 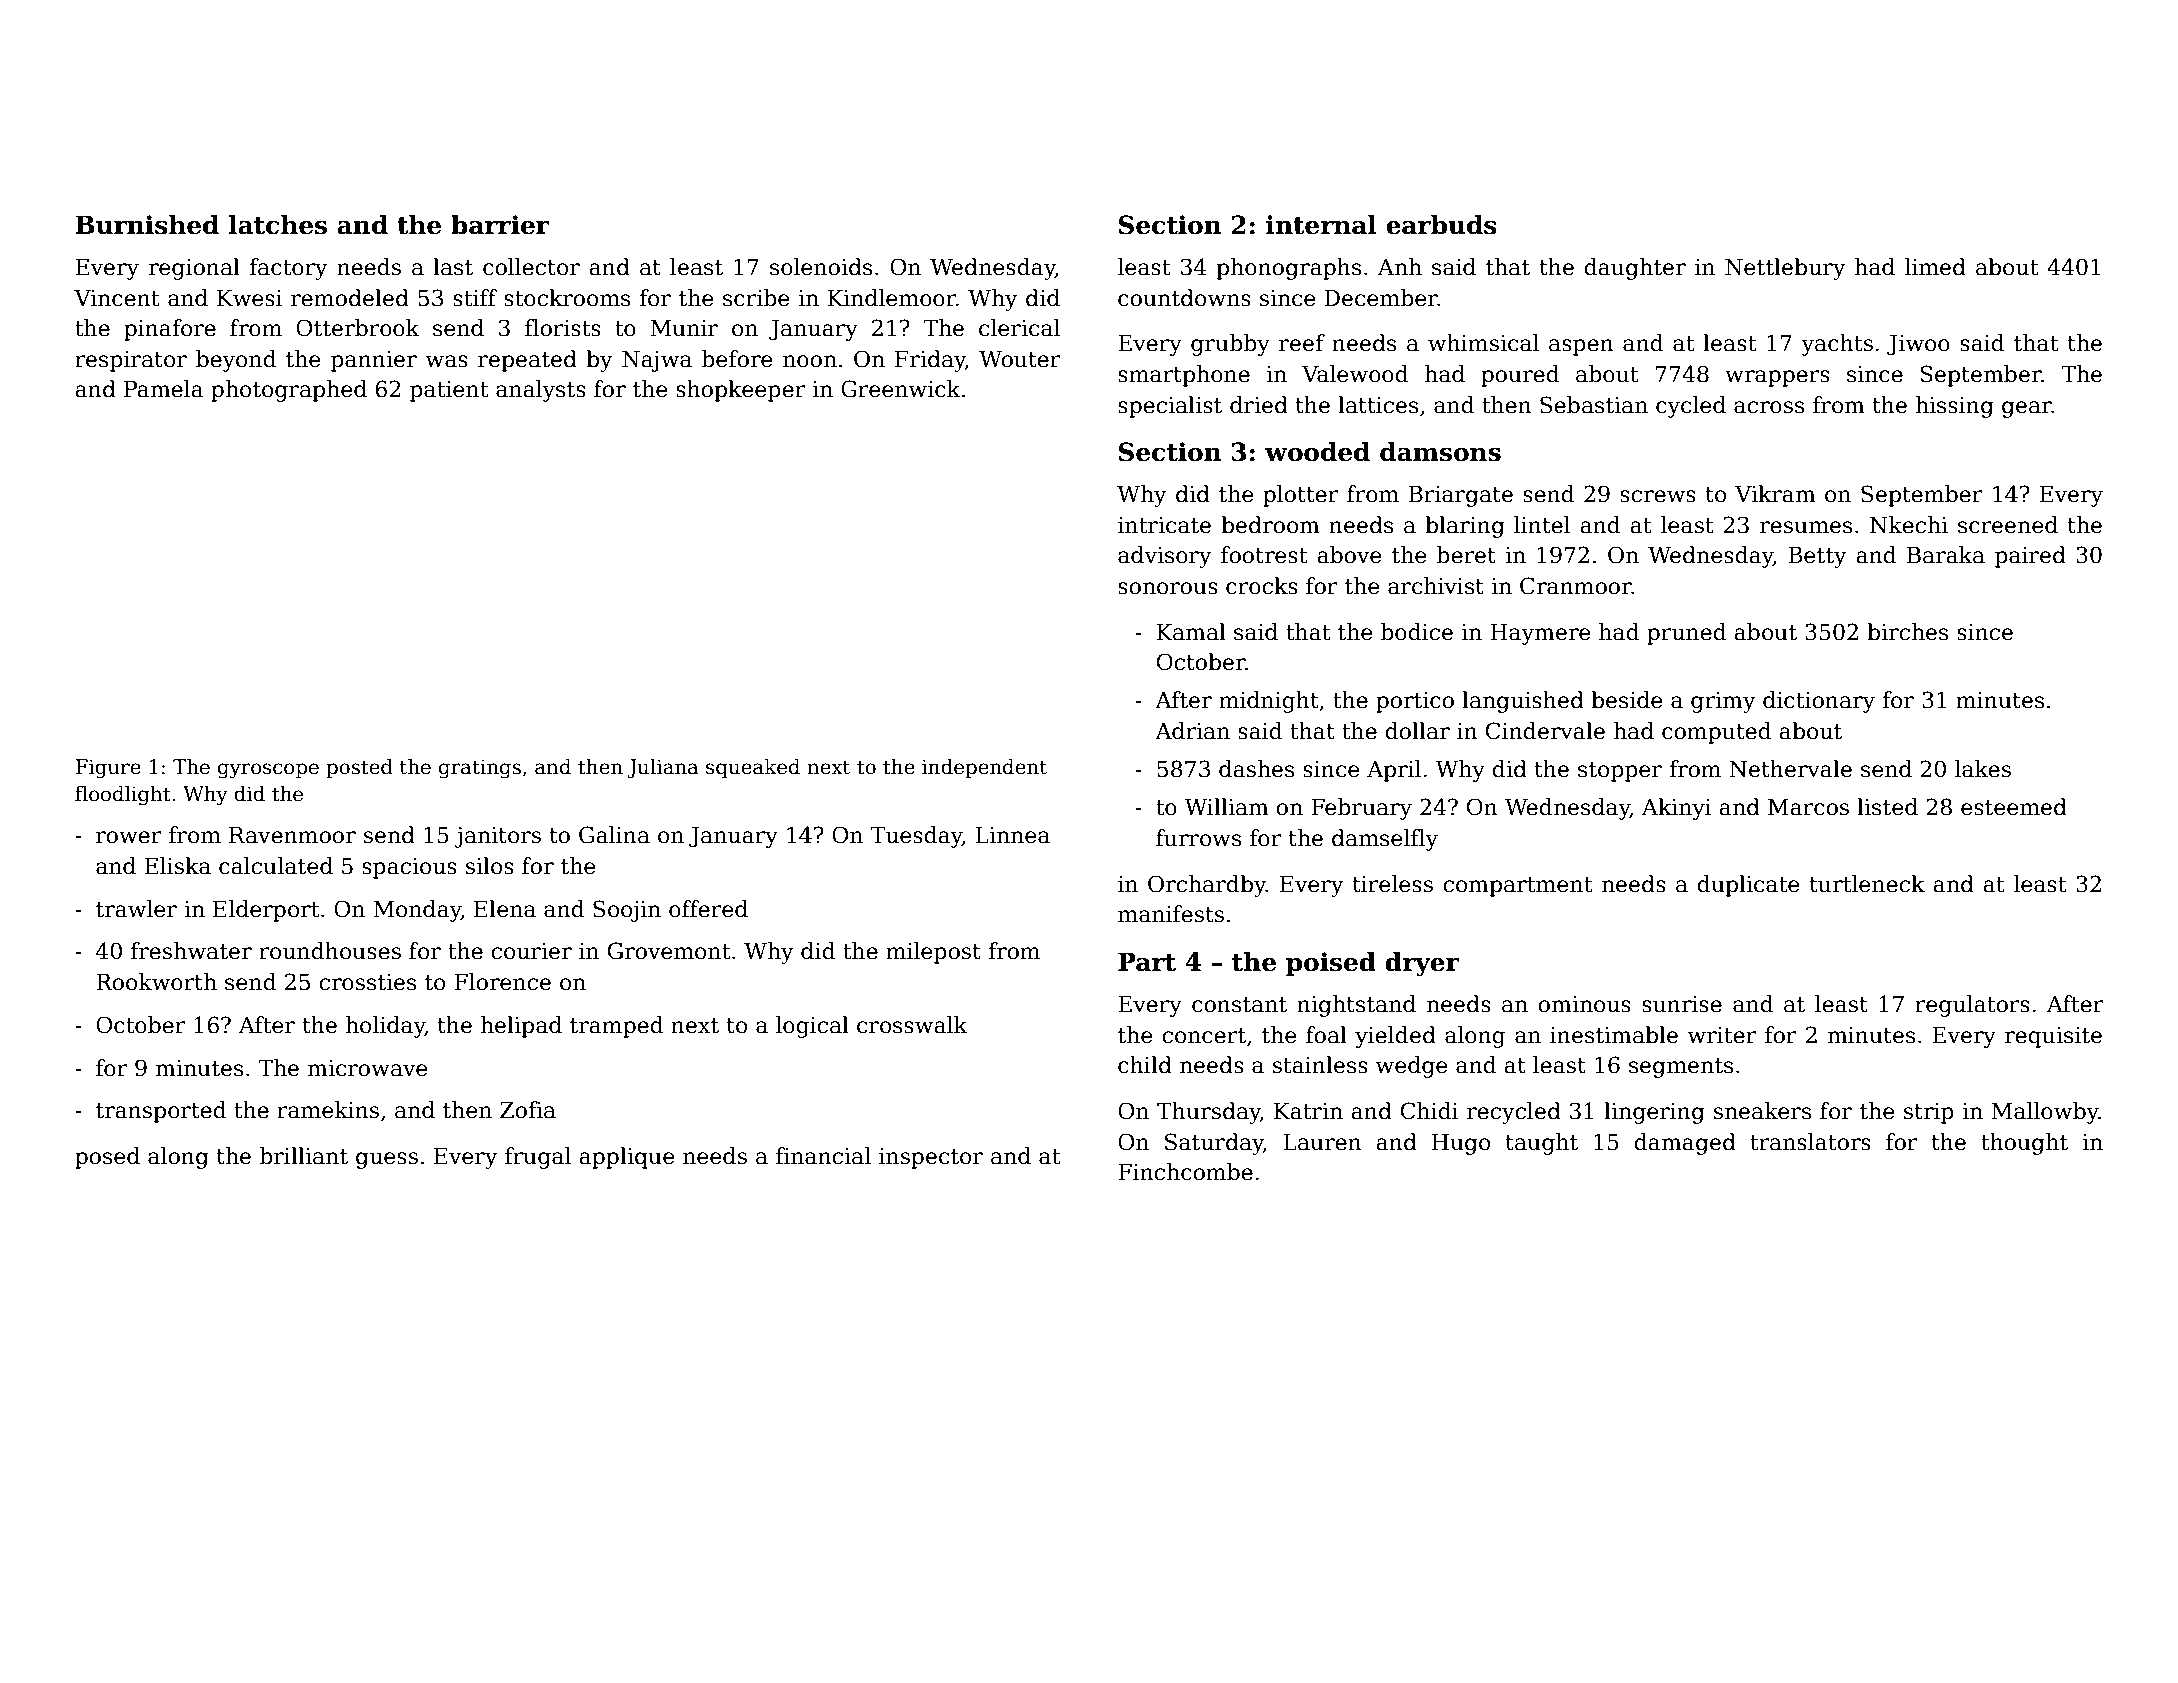 I want to click on posed, so click(x=107, y=1158).
